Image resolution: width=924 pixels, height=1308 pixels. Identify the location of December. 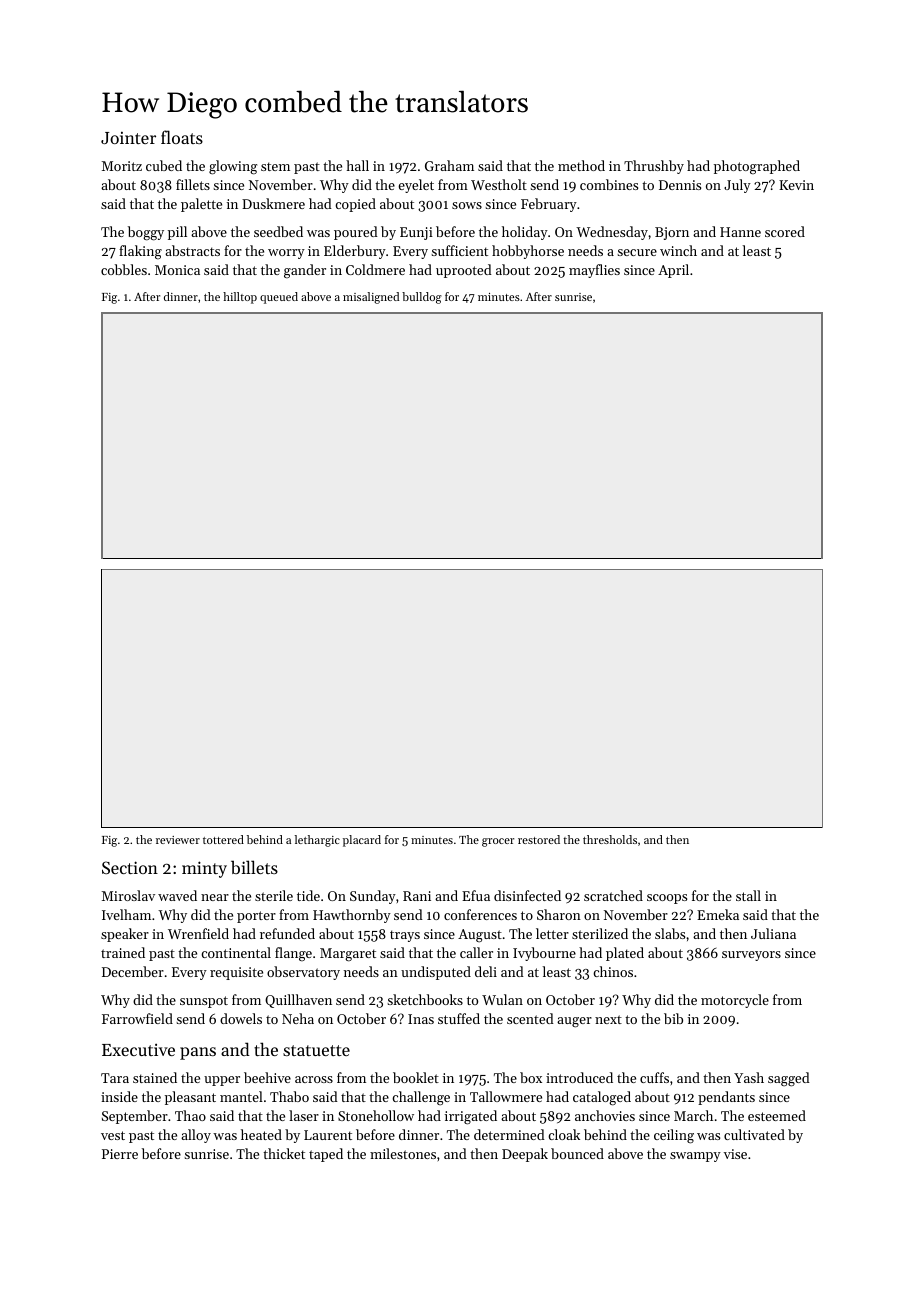
(133, 971).
